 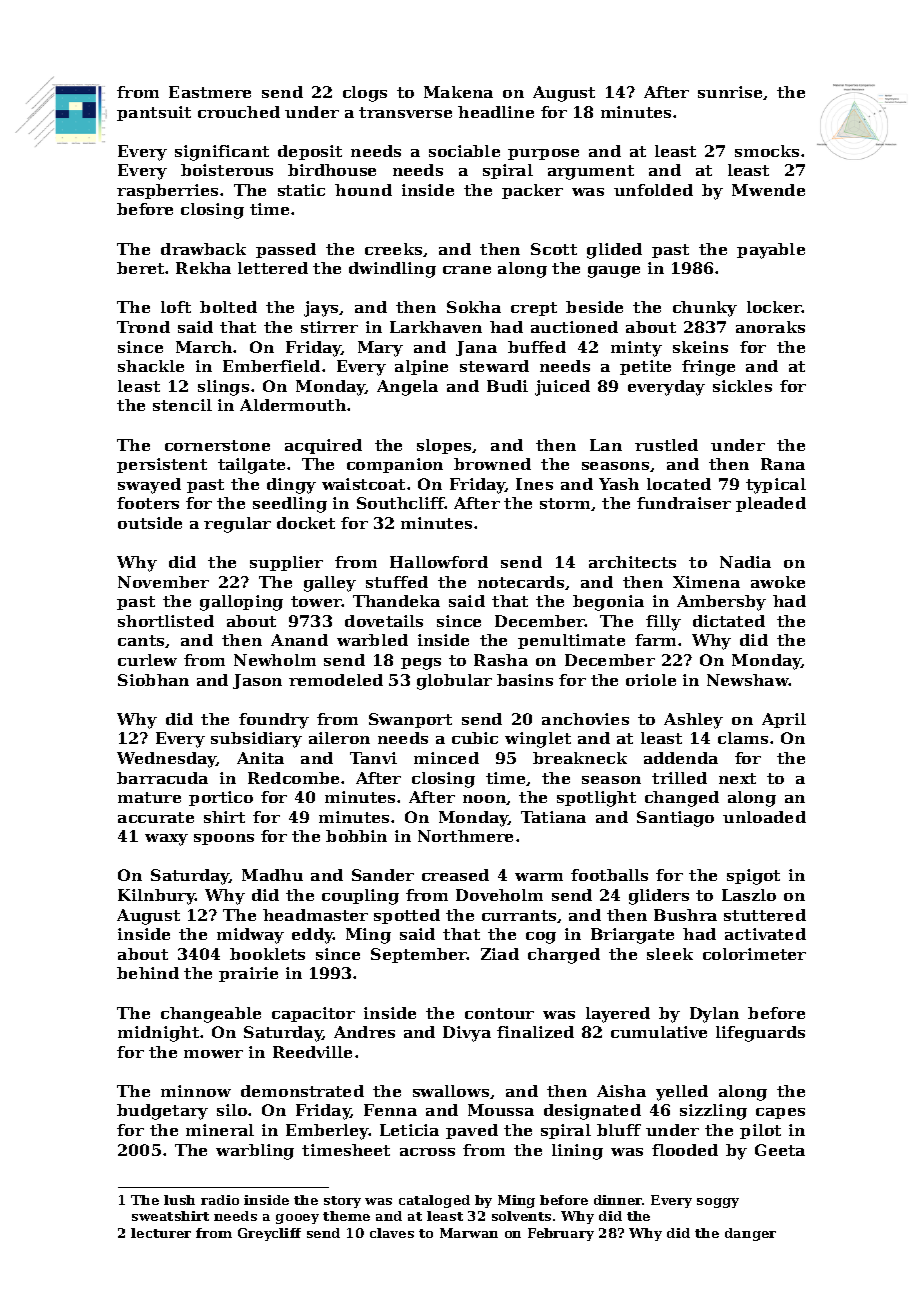 What do you see at coordinates (395, 465) in the document?
I see `companion` at bounding box center [395, 465].
